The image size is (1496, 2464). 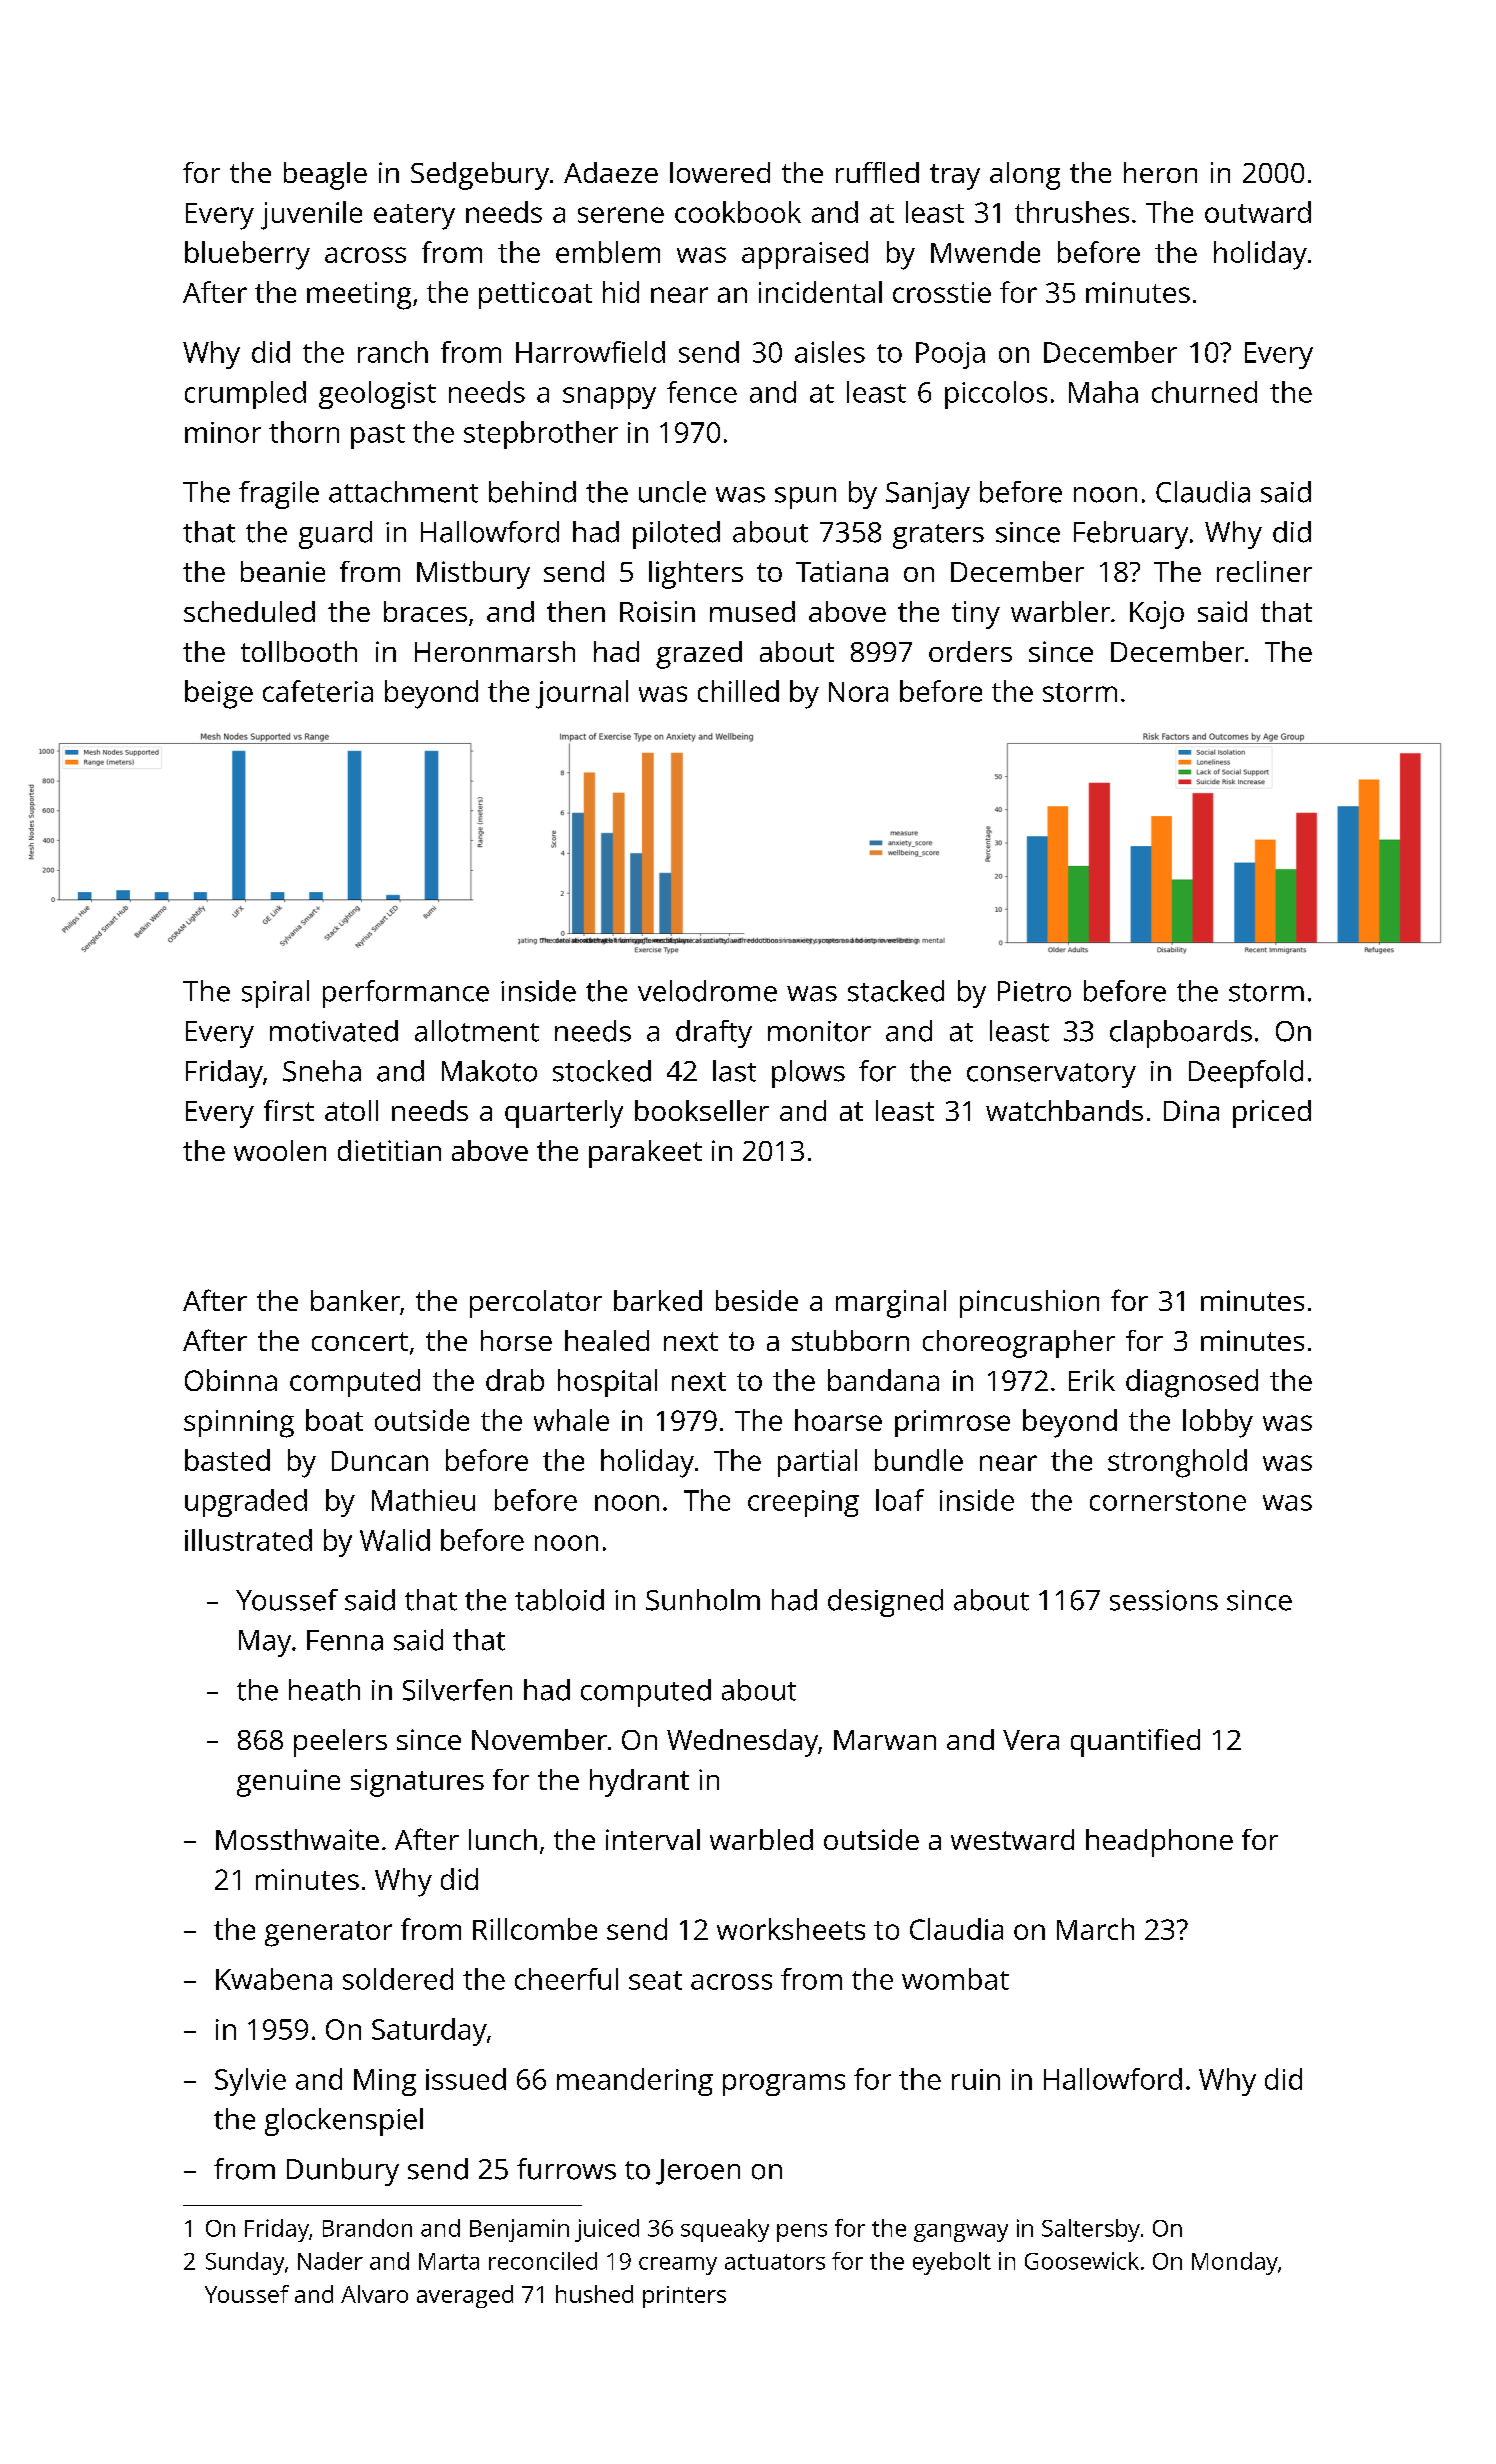 I want to click on hydrant, so click(x=639, y=1783).
